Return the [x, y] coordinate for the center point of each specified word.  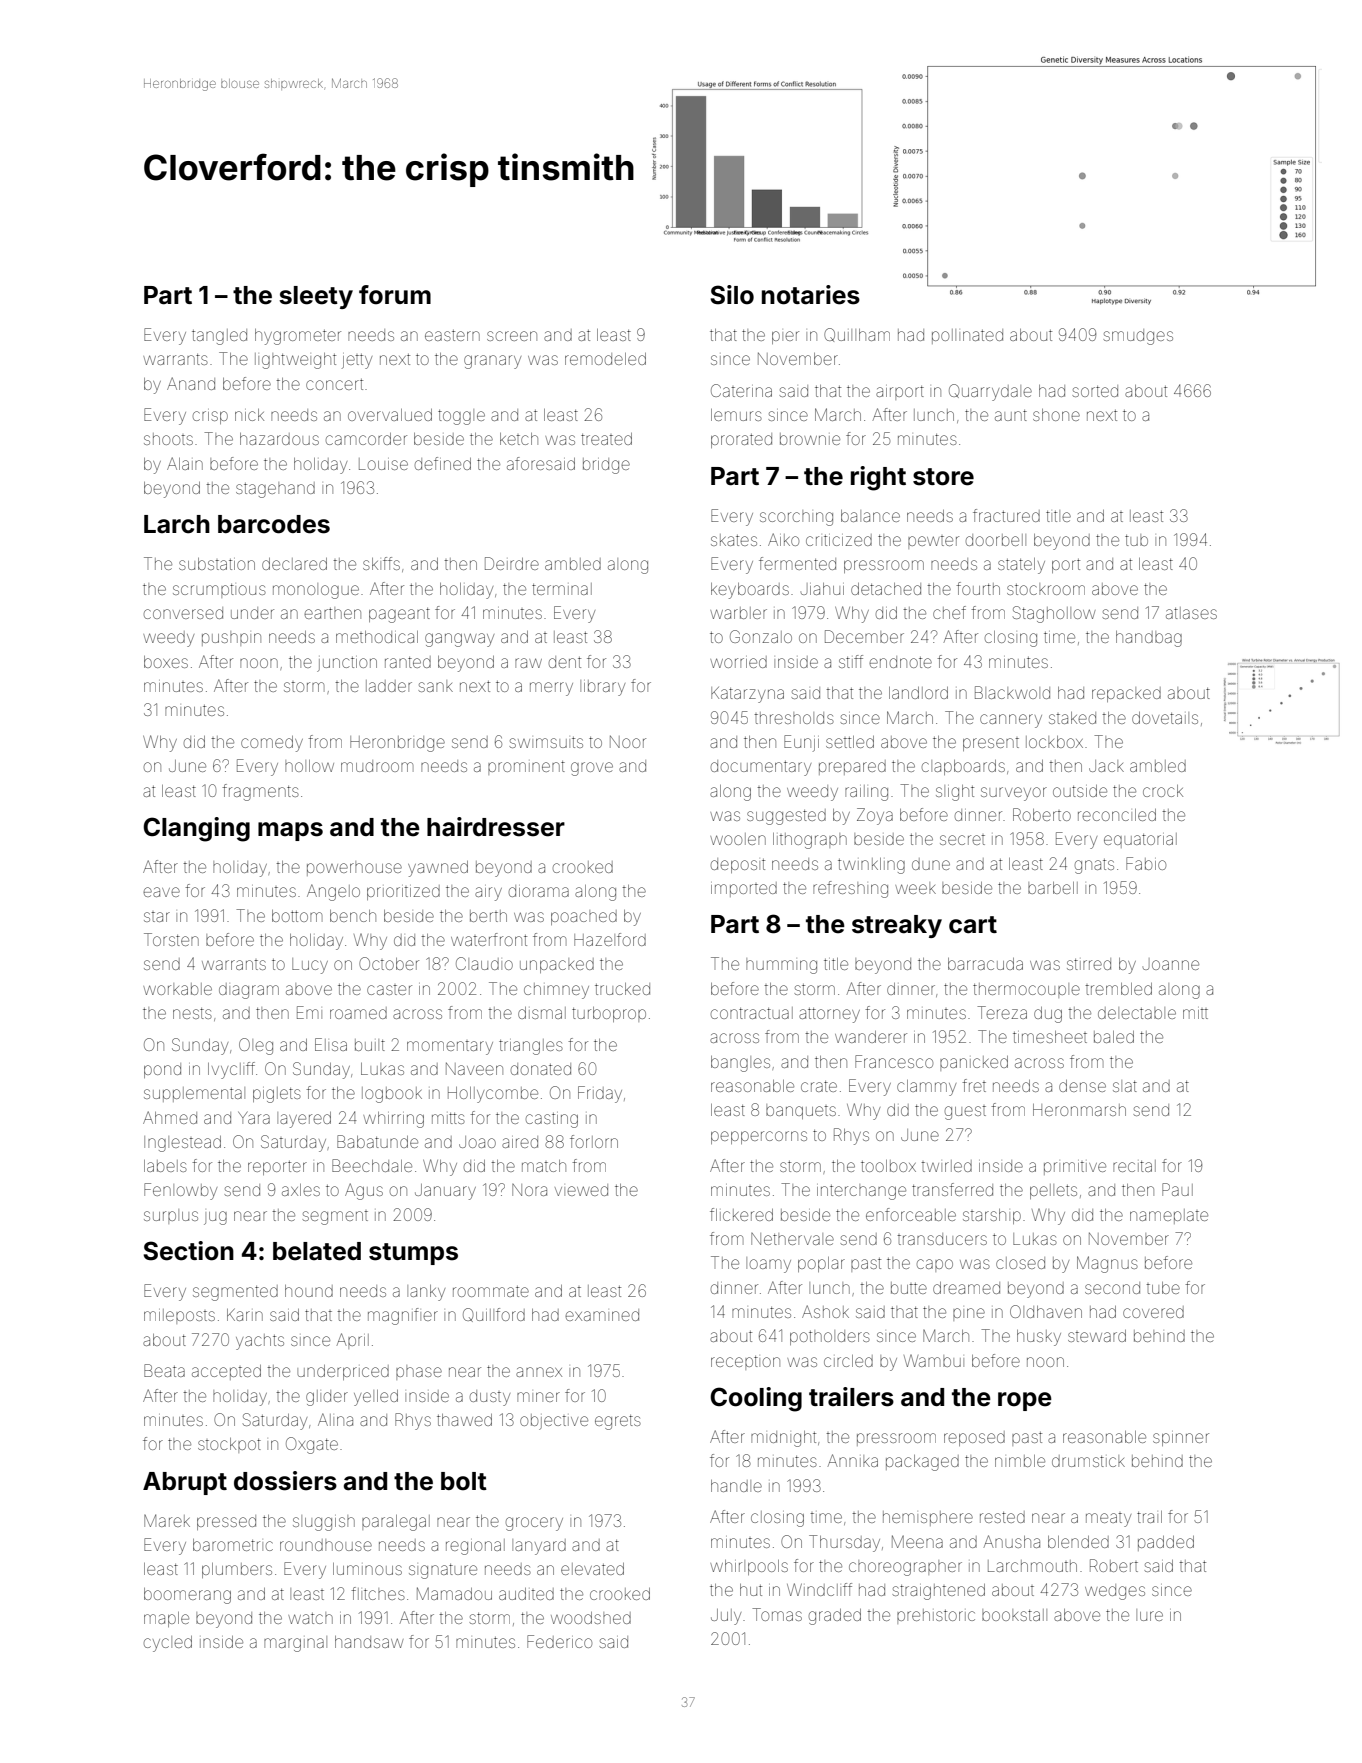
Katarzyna [747, 695]
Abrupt [185, 1483]
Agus [364, 1191]
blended [1078, 1542]
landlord [918, 693]
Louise [383, 464]
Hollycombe [493, 1095]
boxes [166, 662]
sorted [1095, 391]
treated [606, 439]
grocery [534, 1524]
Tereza [1002, 1012]
